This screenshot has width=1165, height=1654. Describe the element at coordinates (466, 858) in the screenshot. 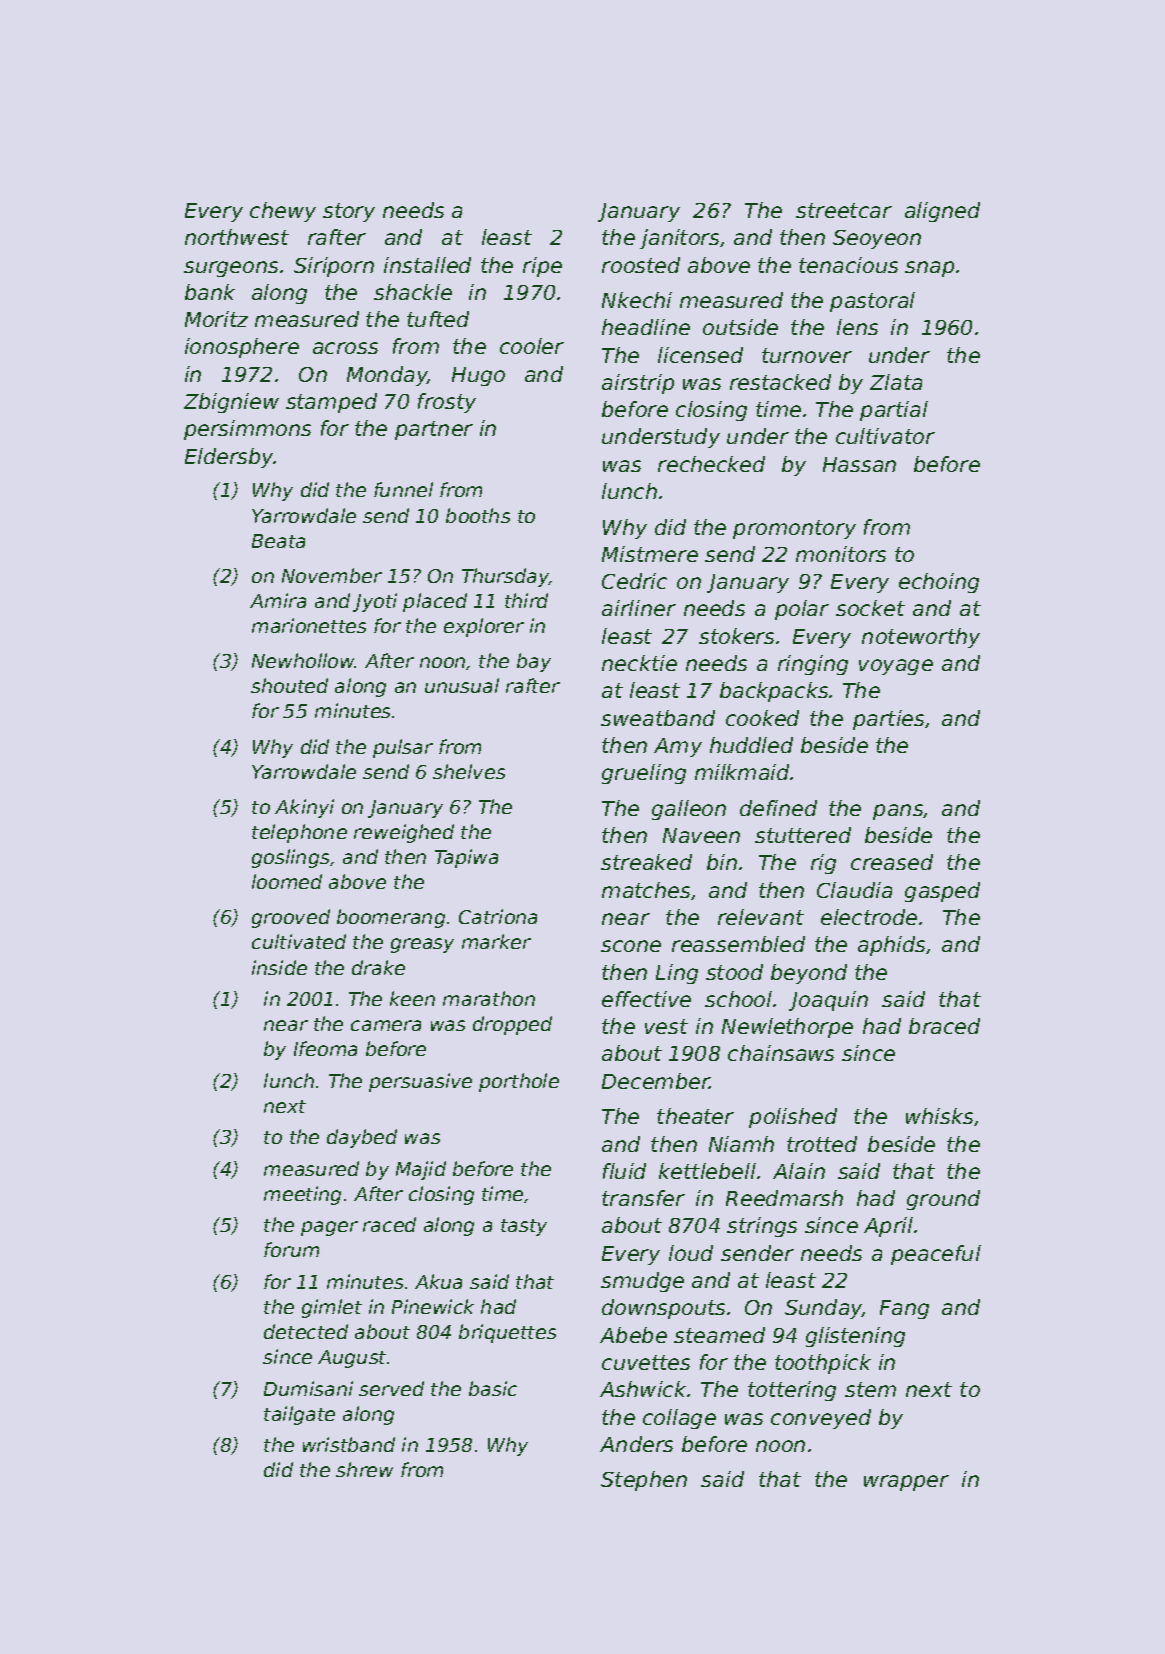

I see `Tapiwa` at that location.
